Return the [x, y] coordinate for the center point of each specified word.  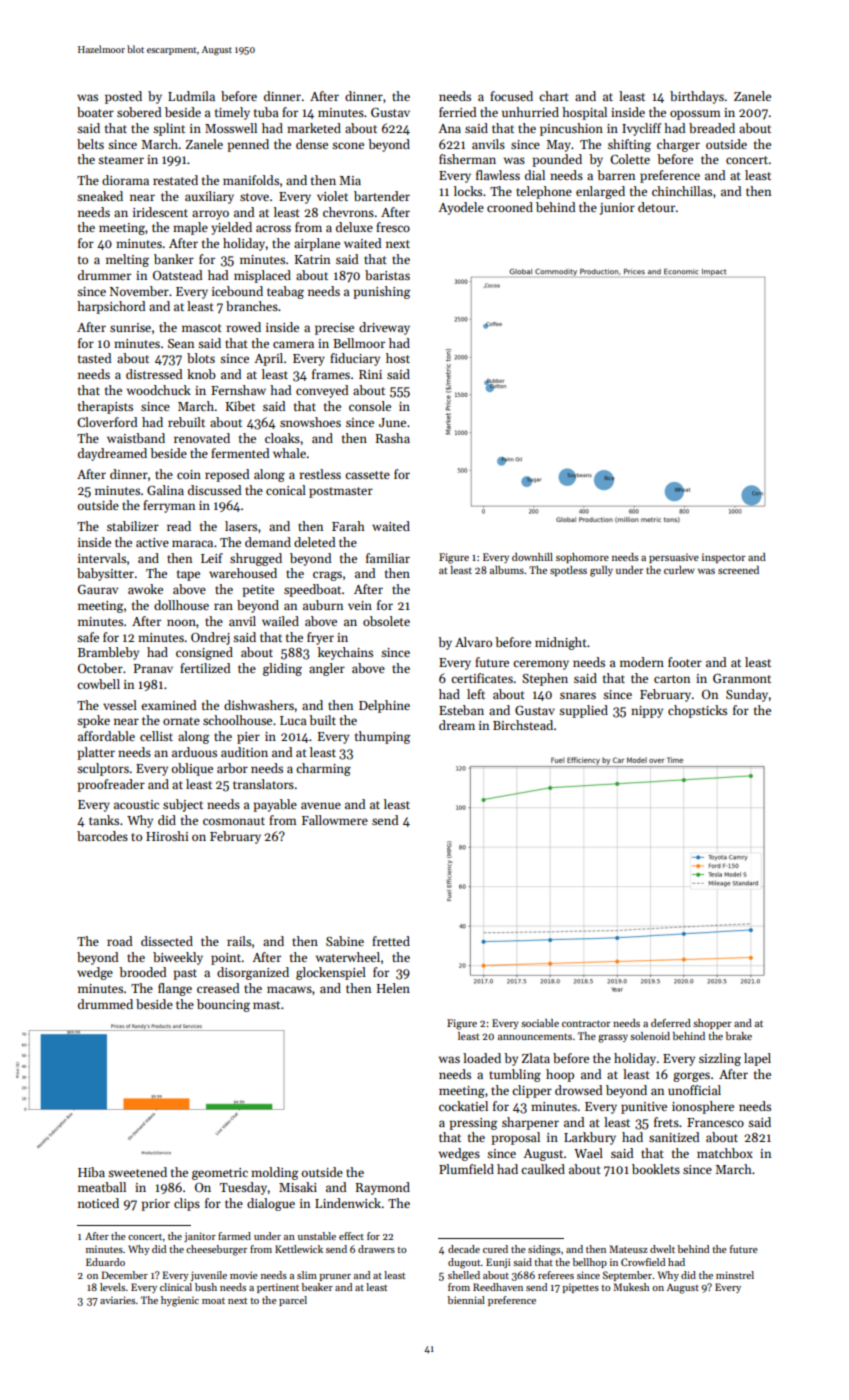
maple [190, 228]
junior [617, 209]
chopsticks [697, 711]
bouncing [223, 1005]
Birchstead [523, 725]
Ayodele [461, 208]
